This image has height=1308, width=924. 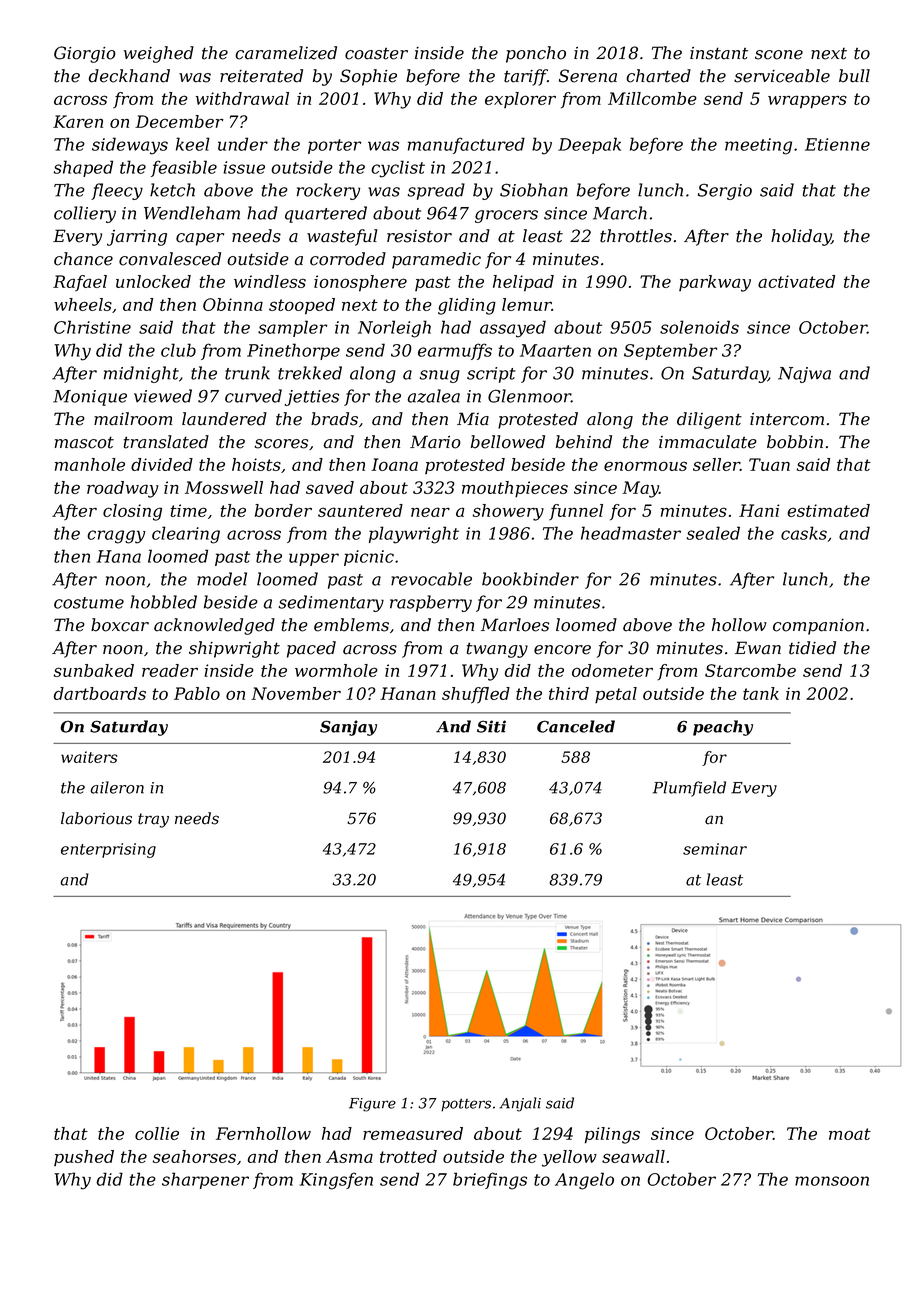 What do you see at coordinates (89, 757) in the image?
I see `waiters` at bounding box center [89, 757].
